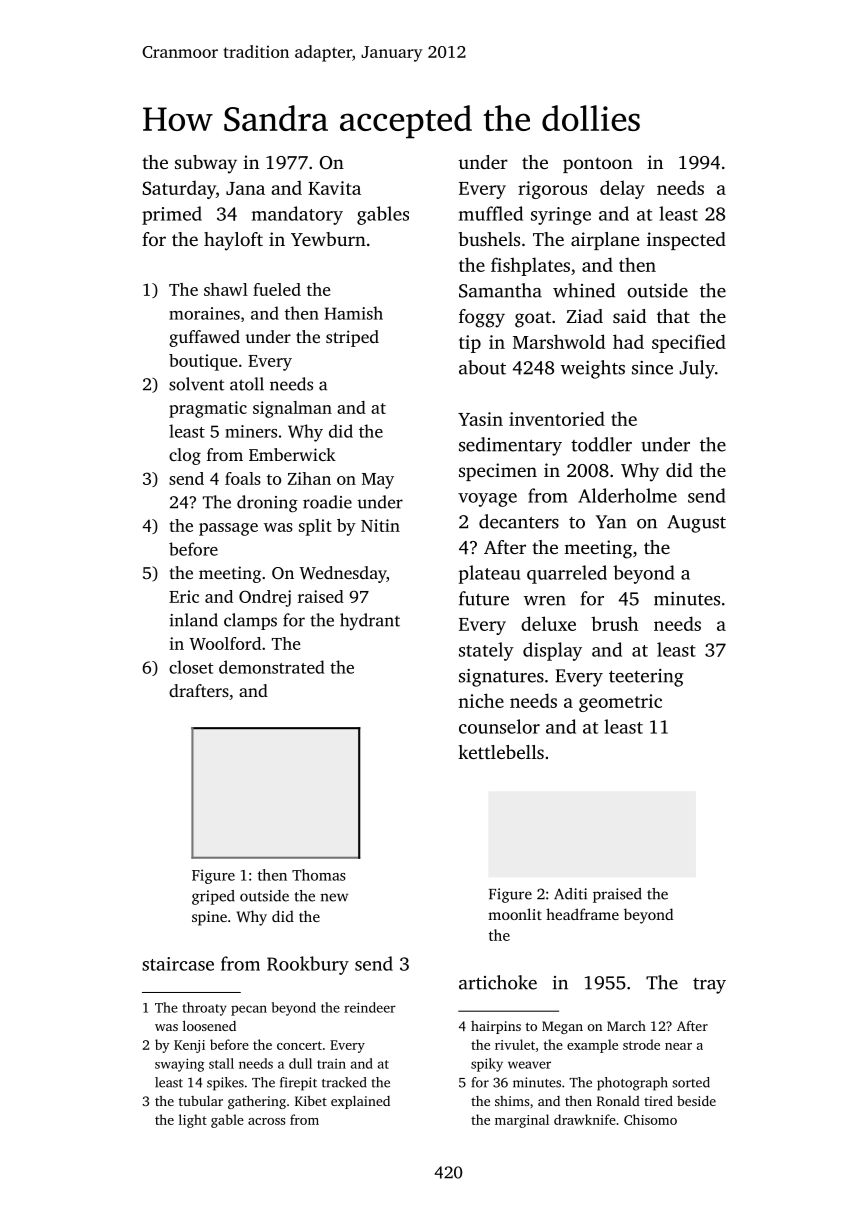 This screenshot has width=868, height=1232. What do you see at coordinates (193, 620) in the screenshot?
I see `inland` at bounding box center [193, 620].
